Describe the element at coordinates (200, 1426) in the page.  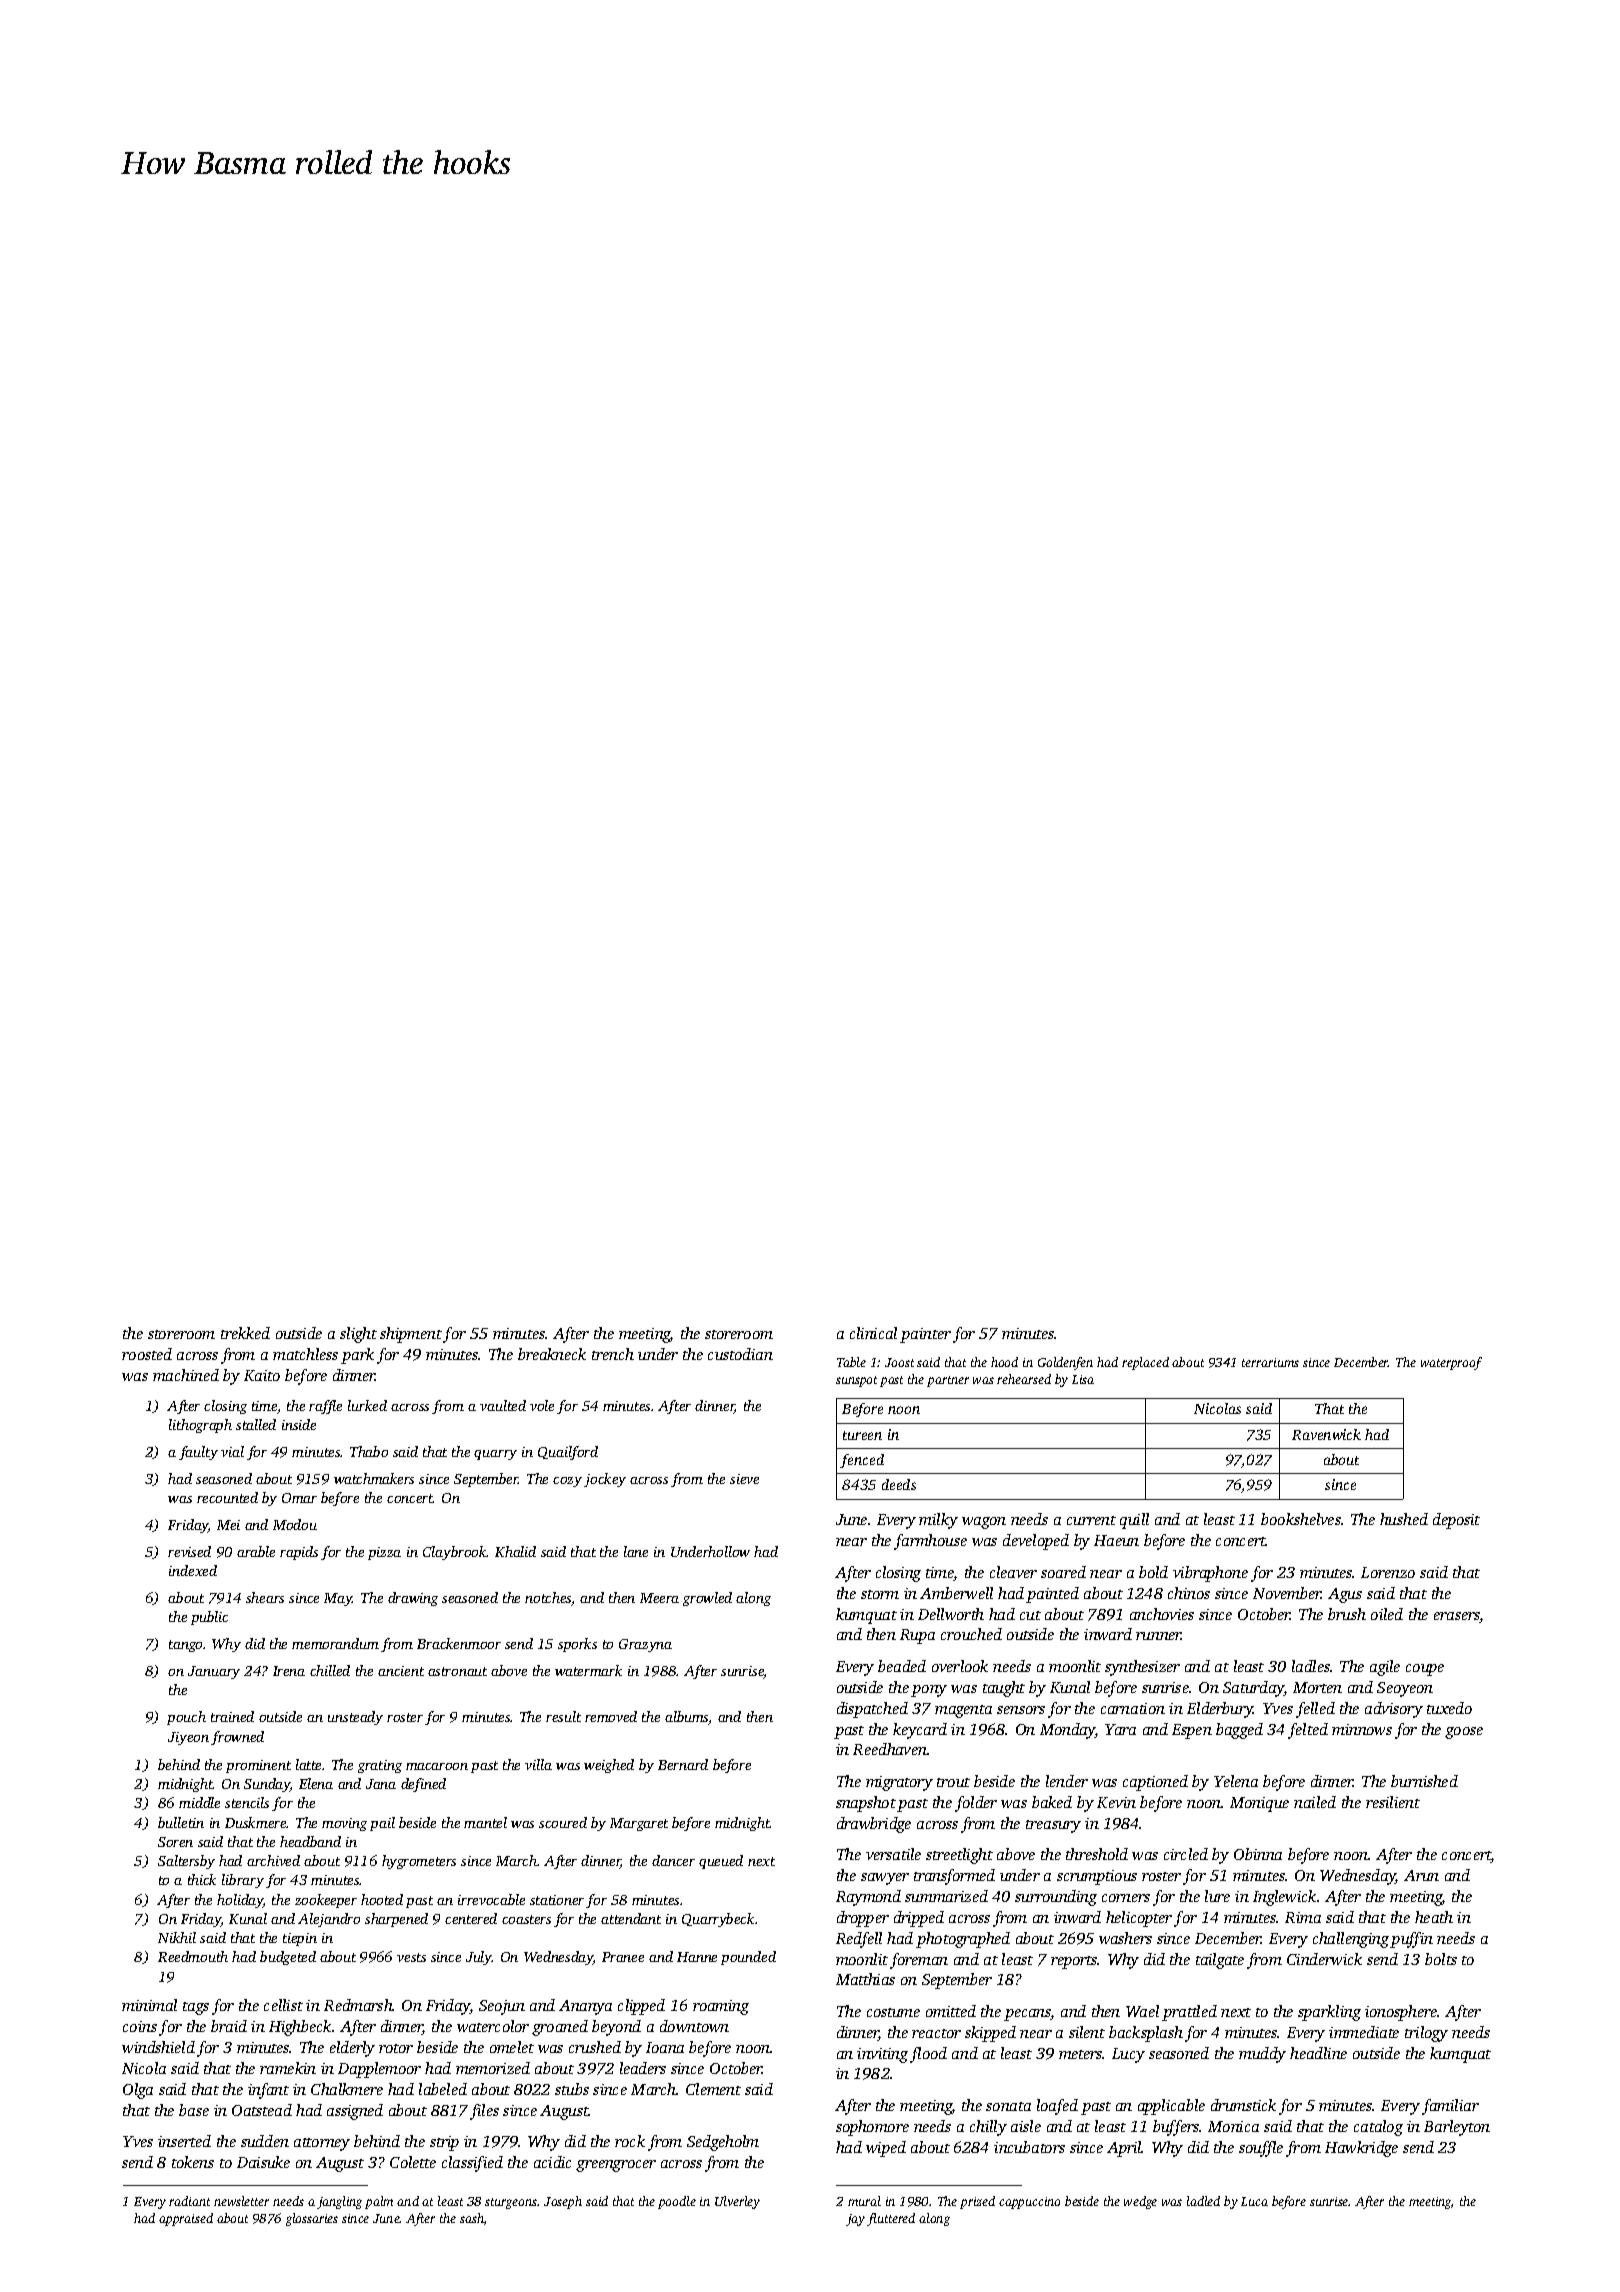
I see `lithograph` at that location.
